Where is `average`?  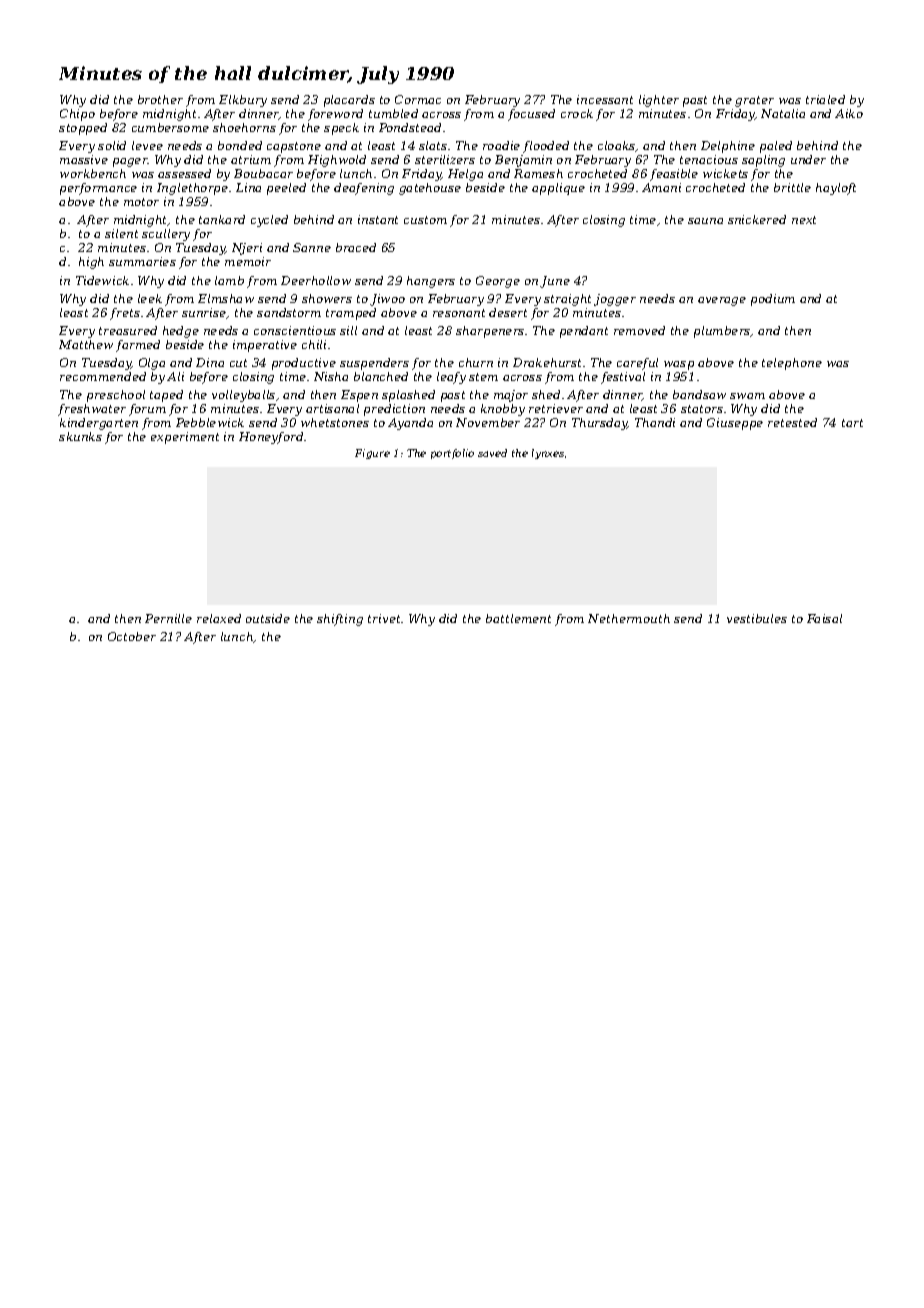 average is located at coordinates (722, 301).
